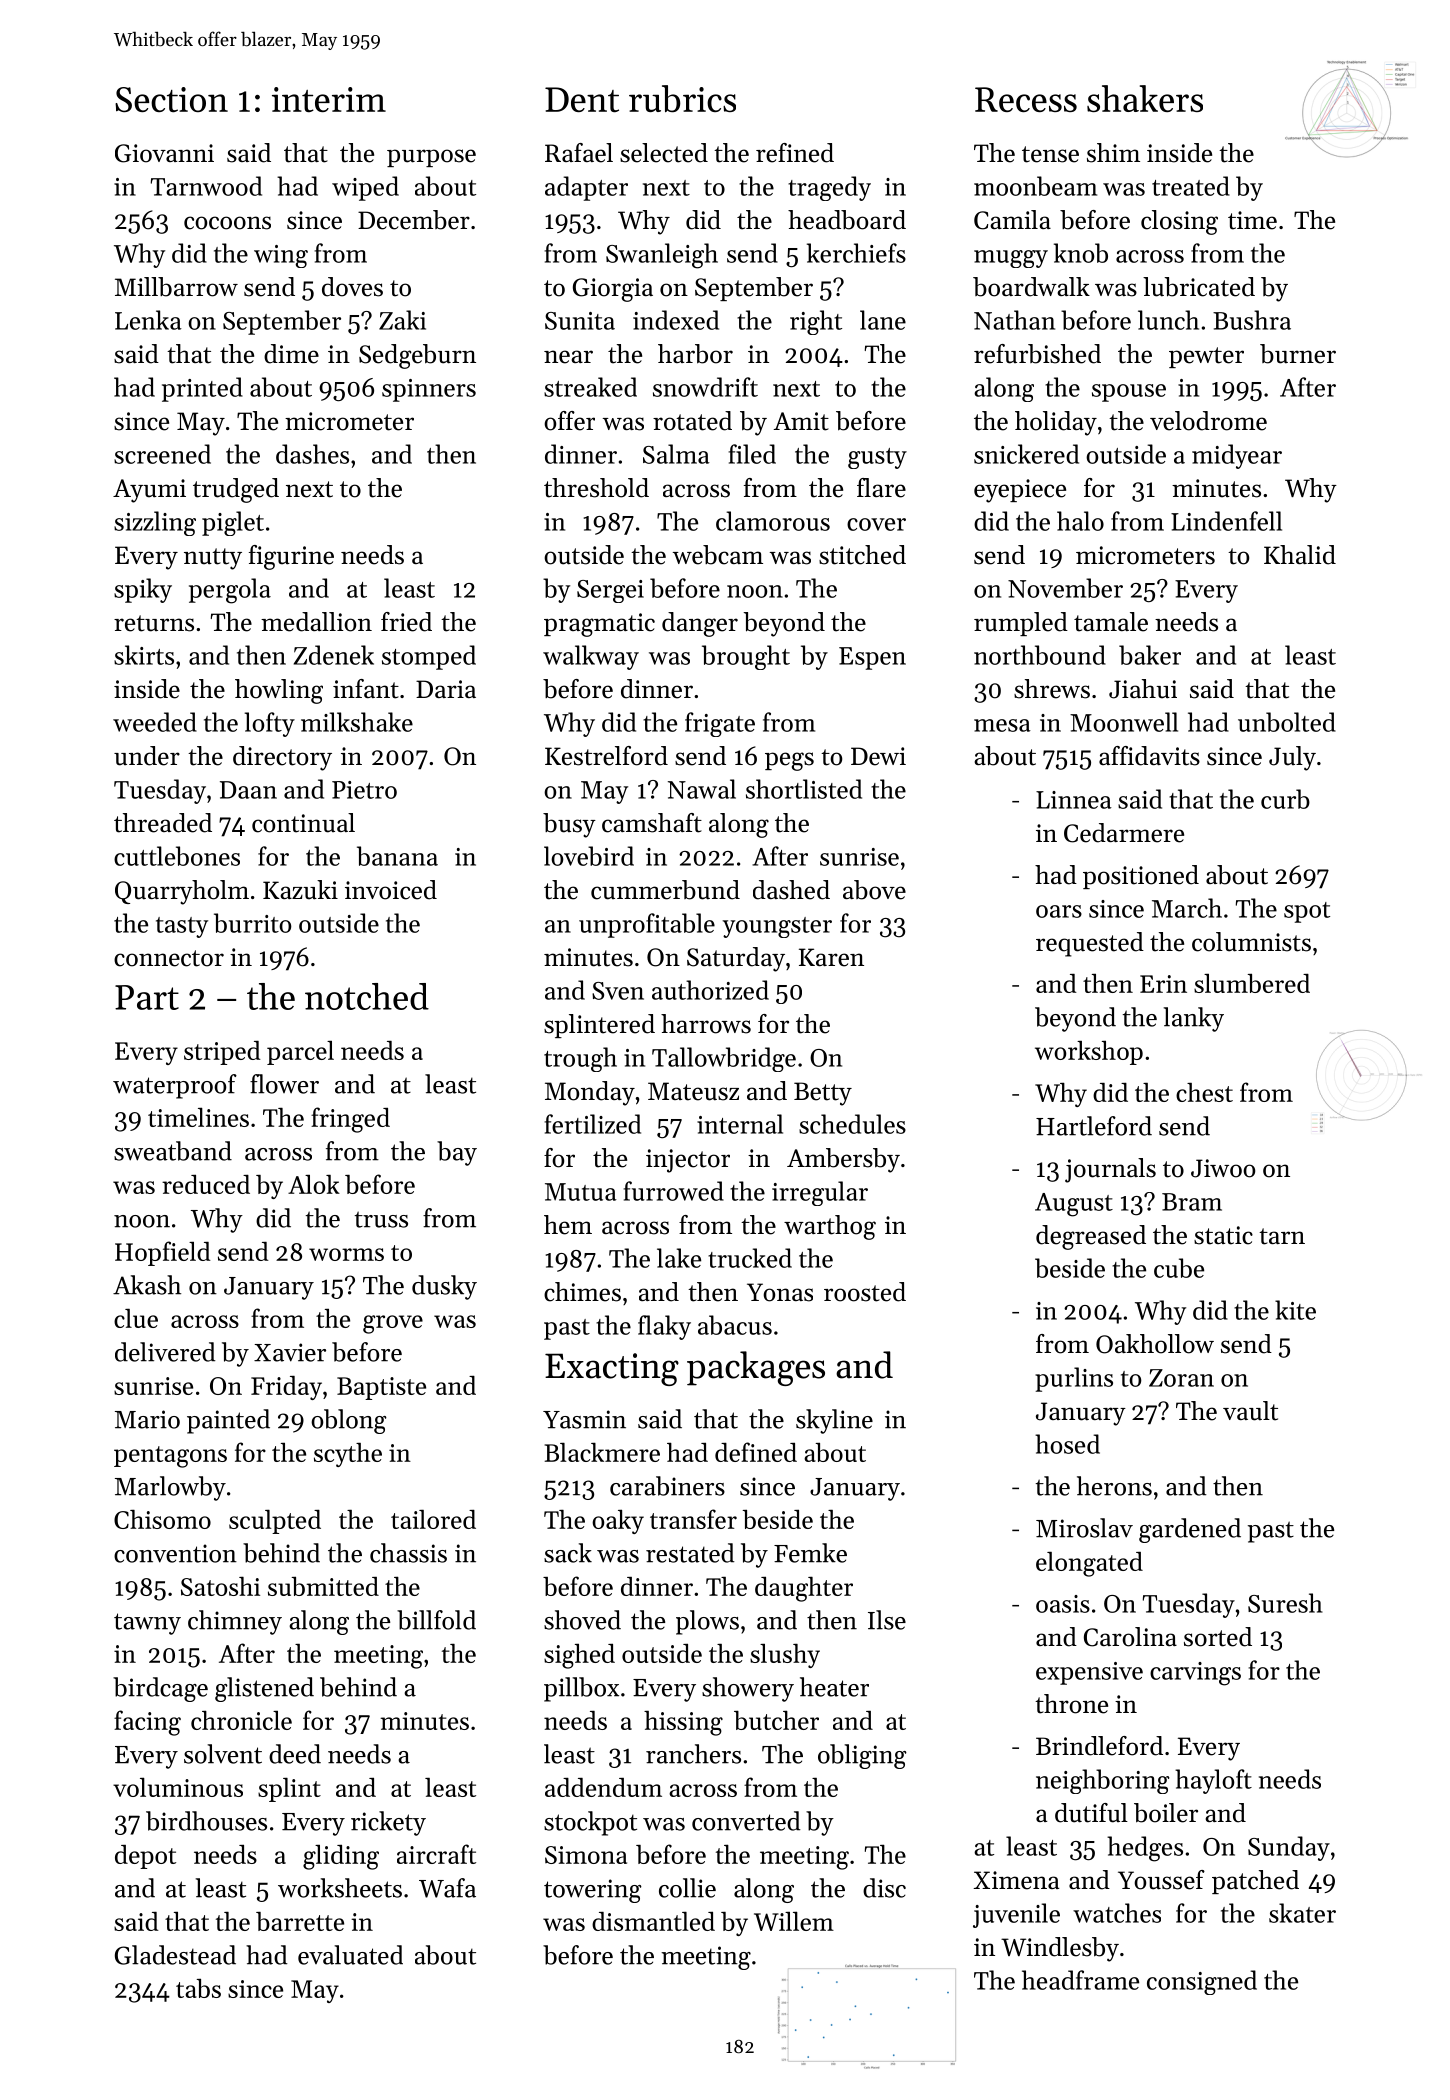  What do you see at coordinates (171, 99) in the screenshot?
I see `Section` at bounding box center [171, 99].
